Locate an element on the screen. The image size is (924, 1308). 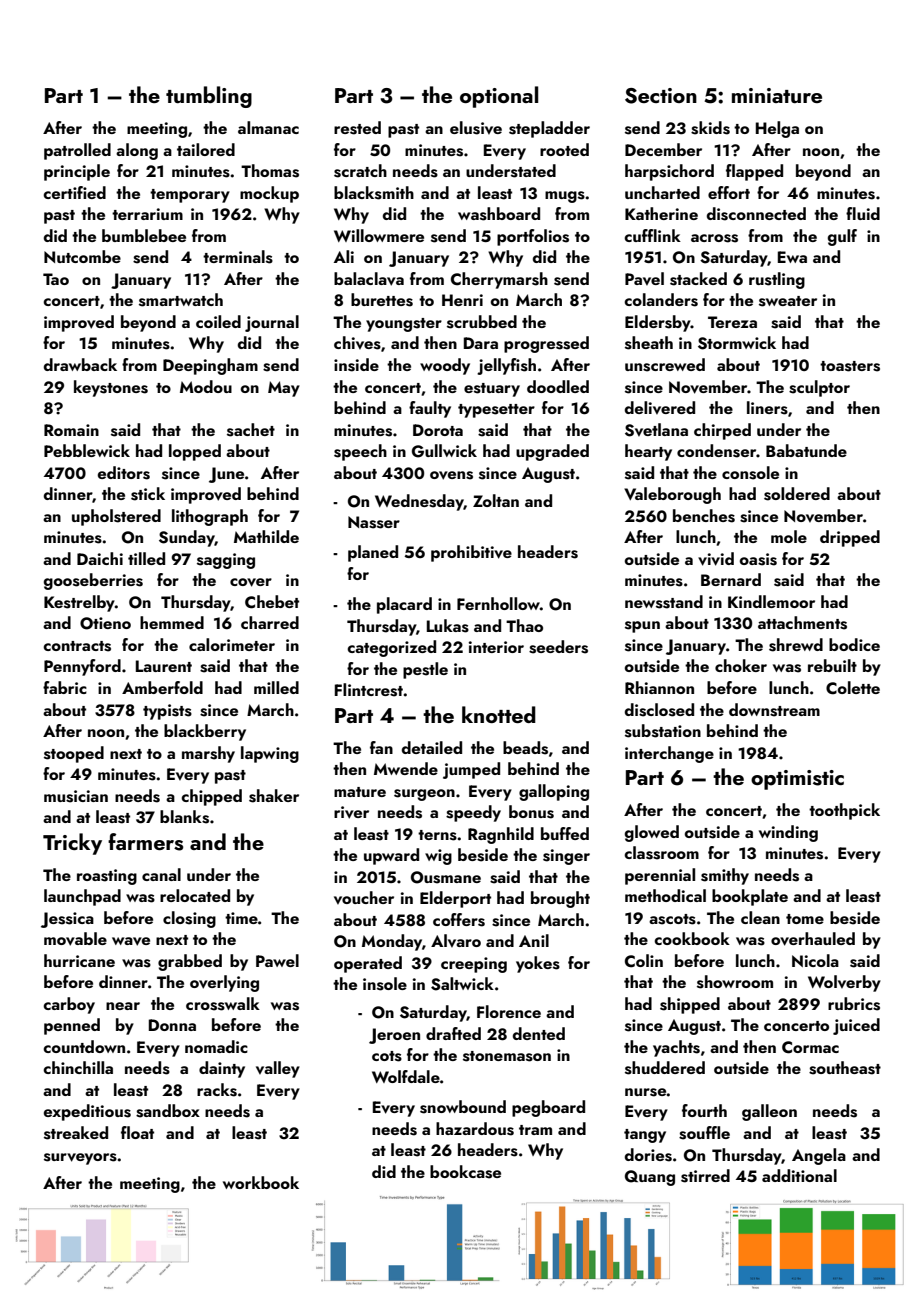
stirred is located at coordinates (705, 1176).
